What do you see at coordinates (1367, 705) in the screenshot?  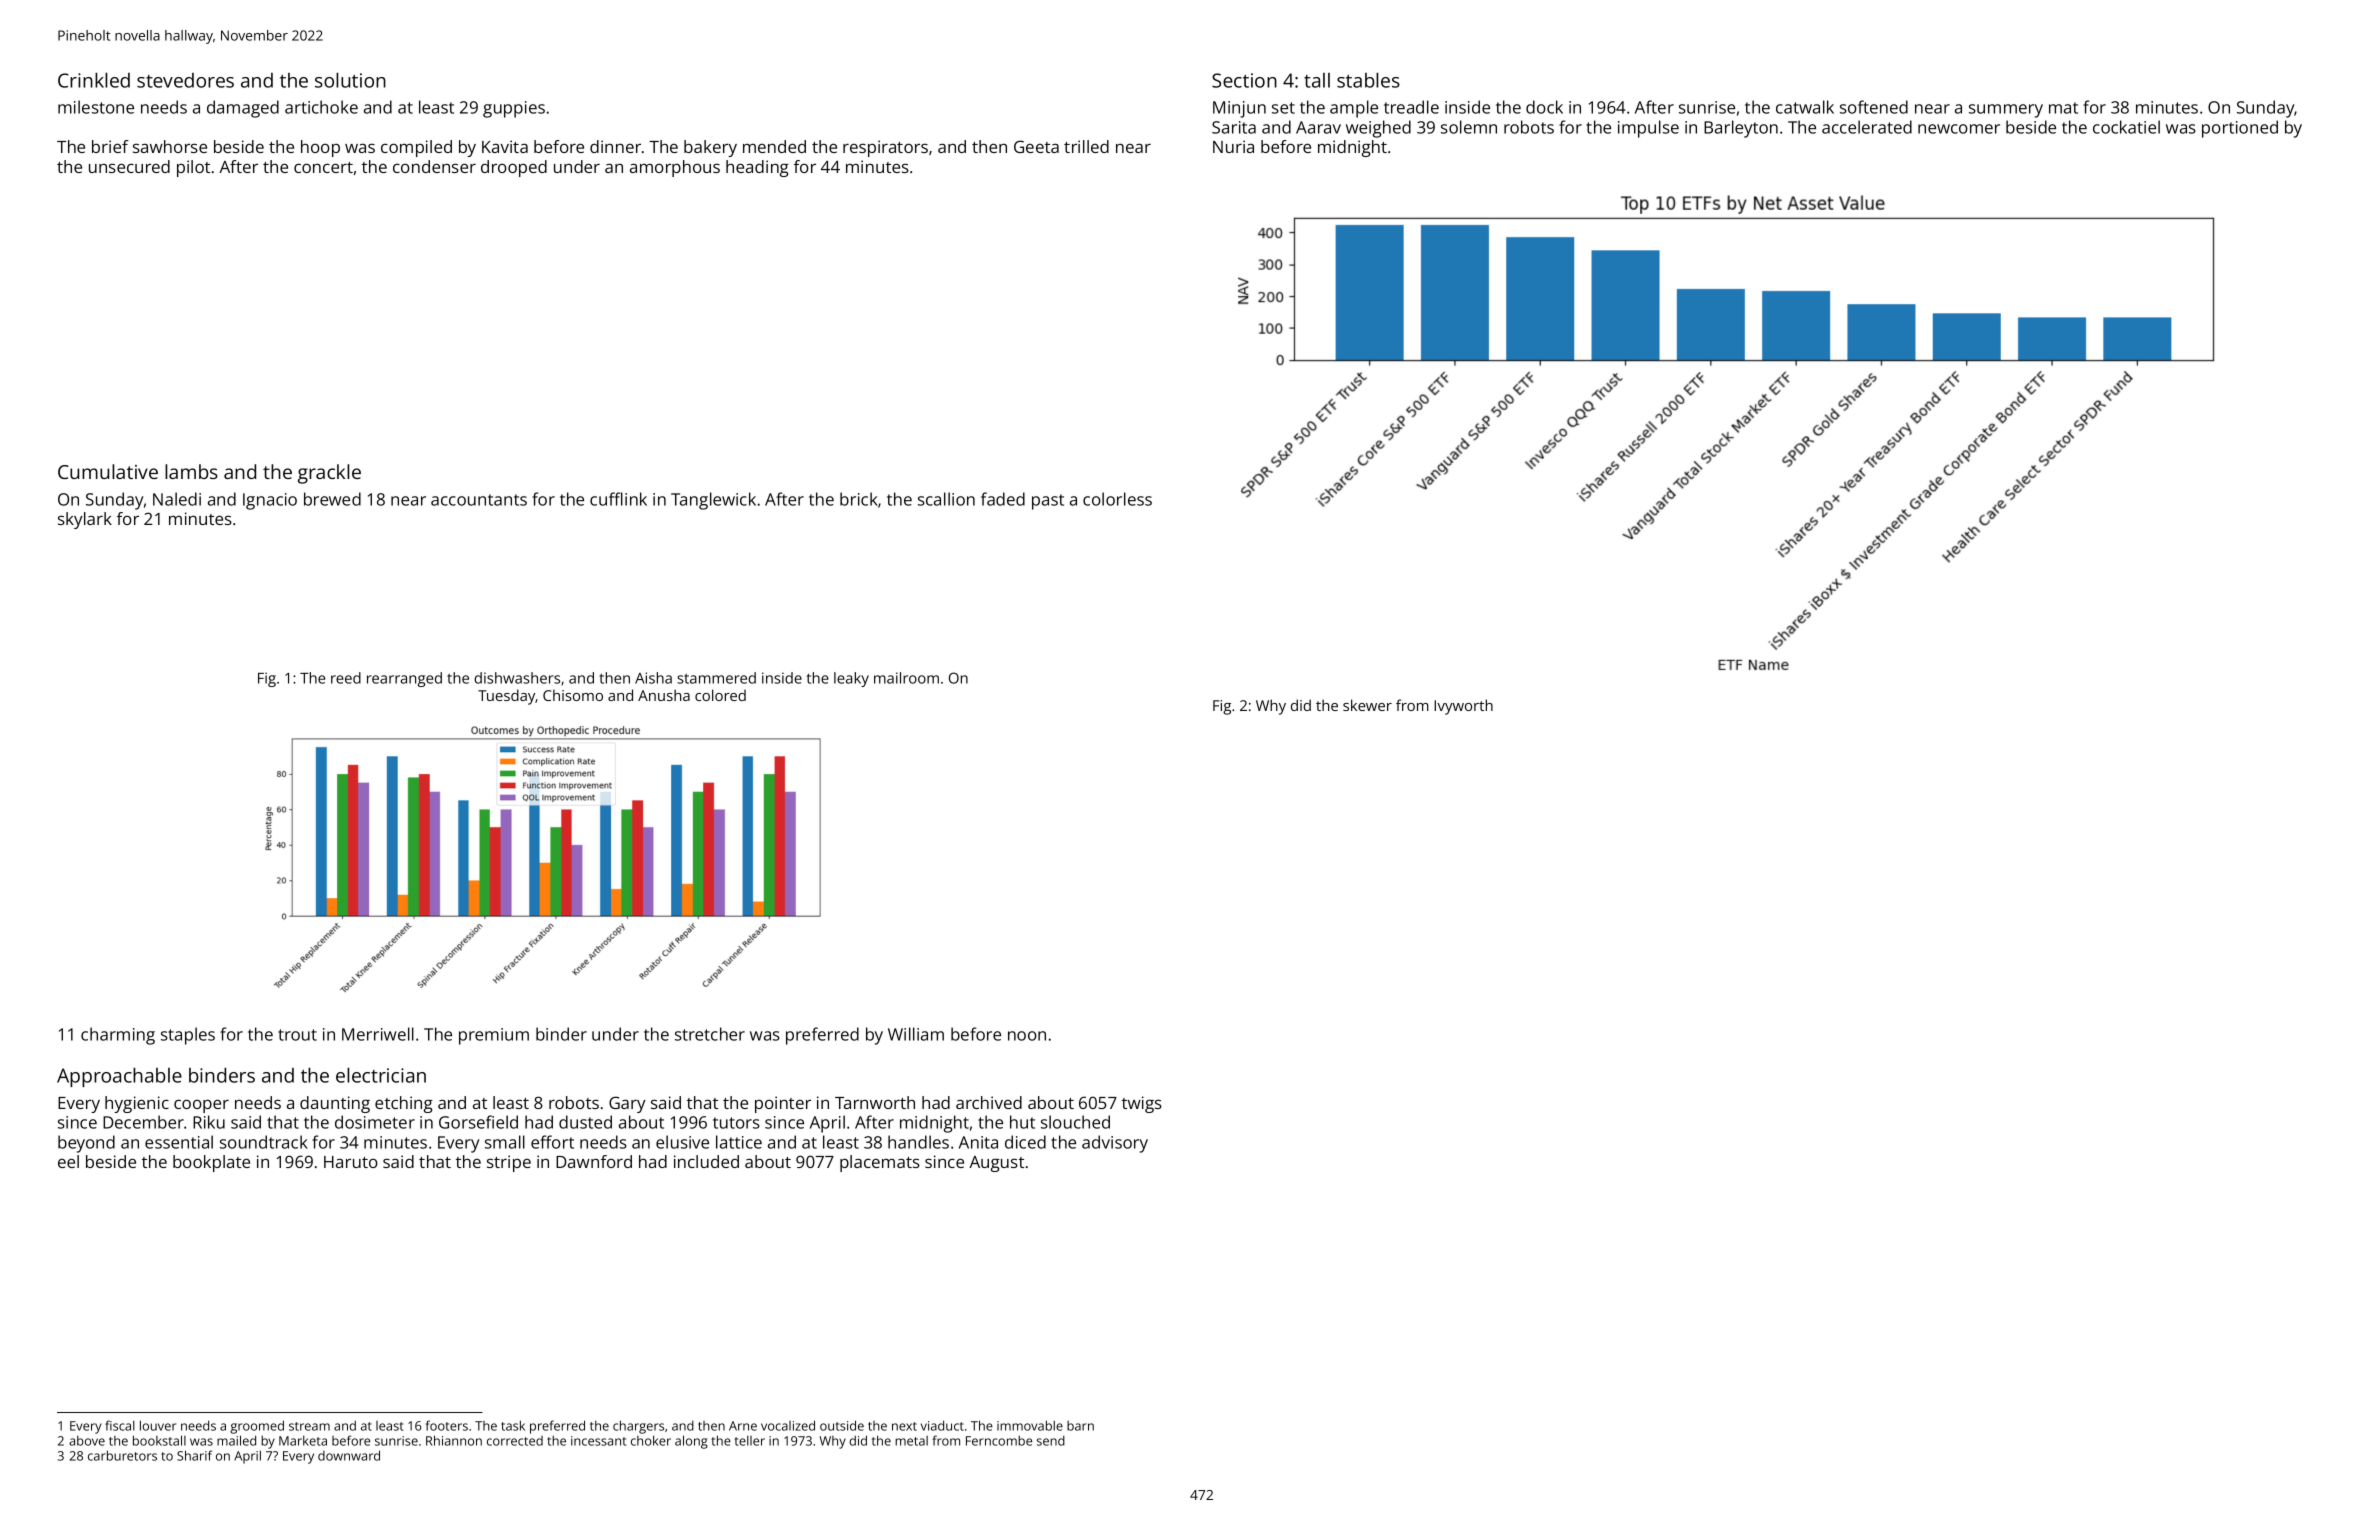 I see `skewer` at bounding box center [1367, 705].
